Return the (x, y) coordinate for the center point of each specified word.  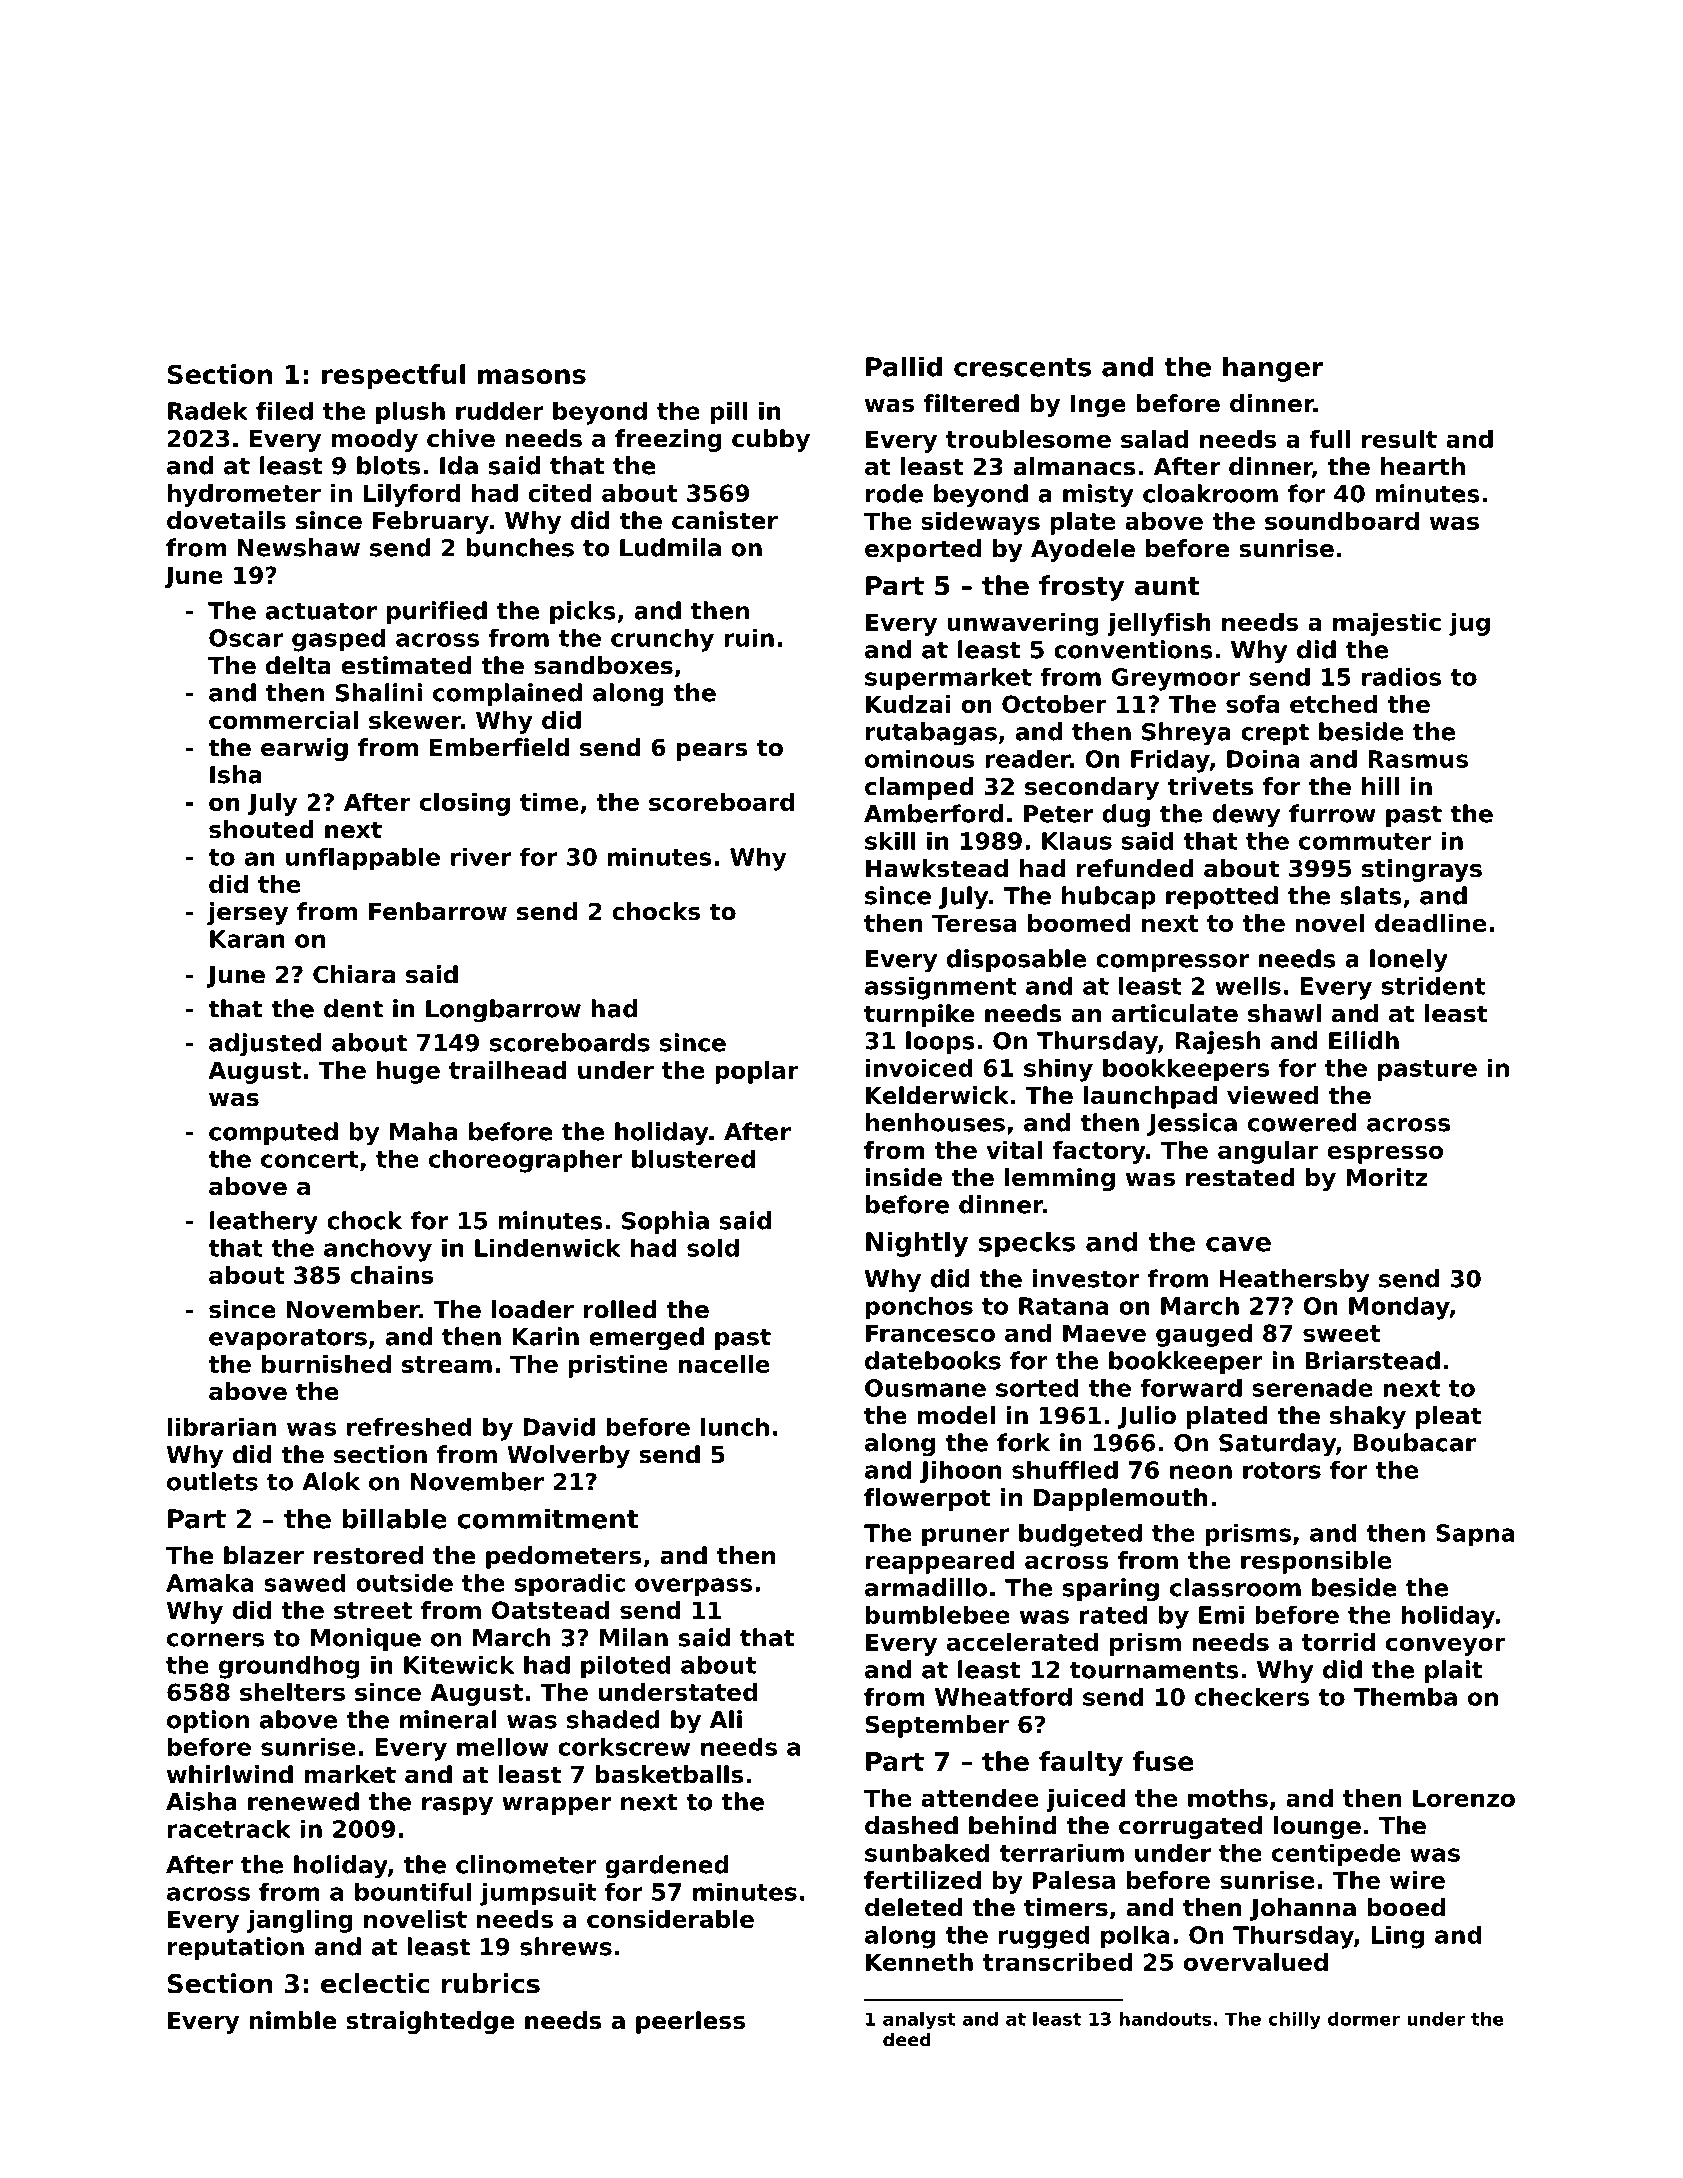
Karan (247, 939)
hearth (1423, 466)
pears (712, 752)
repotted (1222, 897)
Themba (1405, 1696)
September (937, 1726)
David (559, 1426)
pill (729, 413)
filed (284, 410)
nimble (292, 2020)
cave (1238, 1244)
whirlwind (230, 1774)
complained (507, 694)
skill (890, 840)
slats (1371, 895)
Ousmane (925, 1388)
